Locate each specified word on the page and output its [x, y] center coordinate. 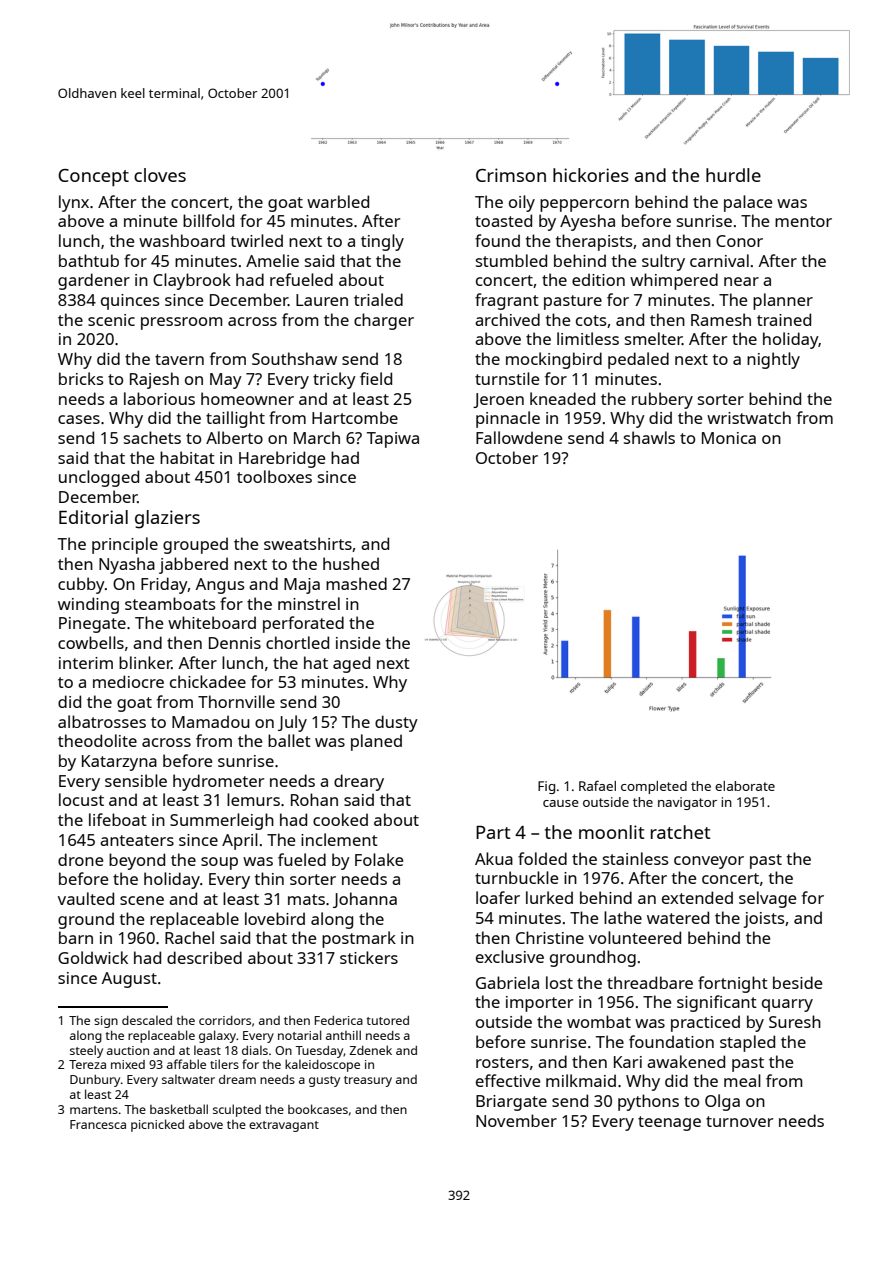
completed [654, 787]
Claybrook [192, 281]
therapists [594, 242]
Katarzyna [119, 763]
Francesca [98, 1124]
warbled [338, 201]
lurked [549, 897]
